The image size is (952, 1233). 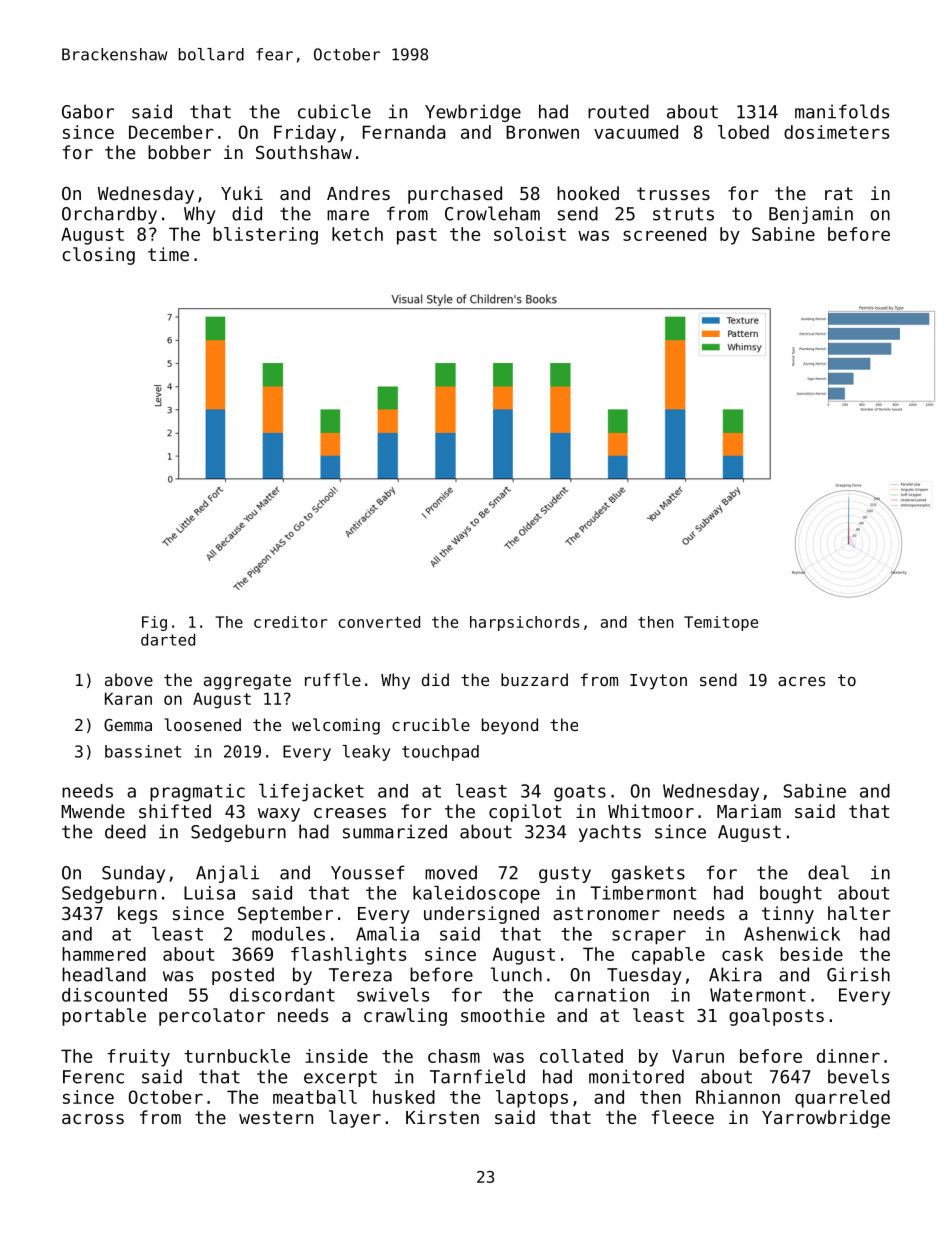 What do you see at coordinates (104, 954) in the screenshot?
I see `hammered` at bounding box center [104, 954].
